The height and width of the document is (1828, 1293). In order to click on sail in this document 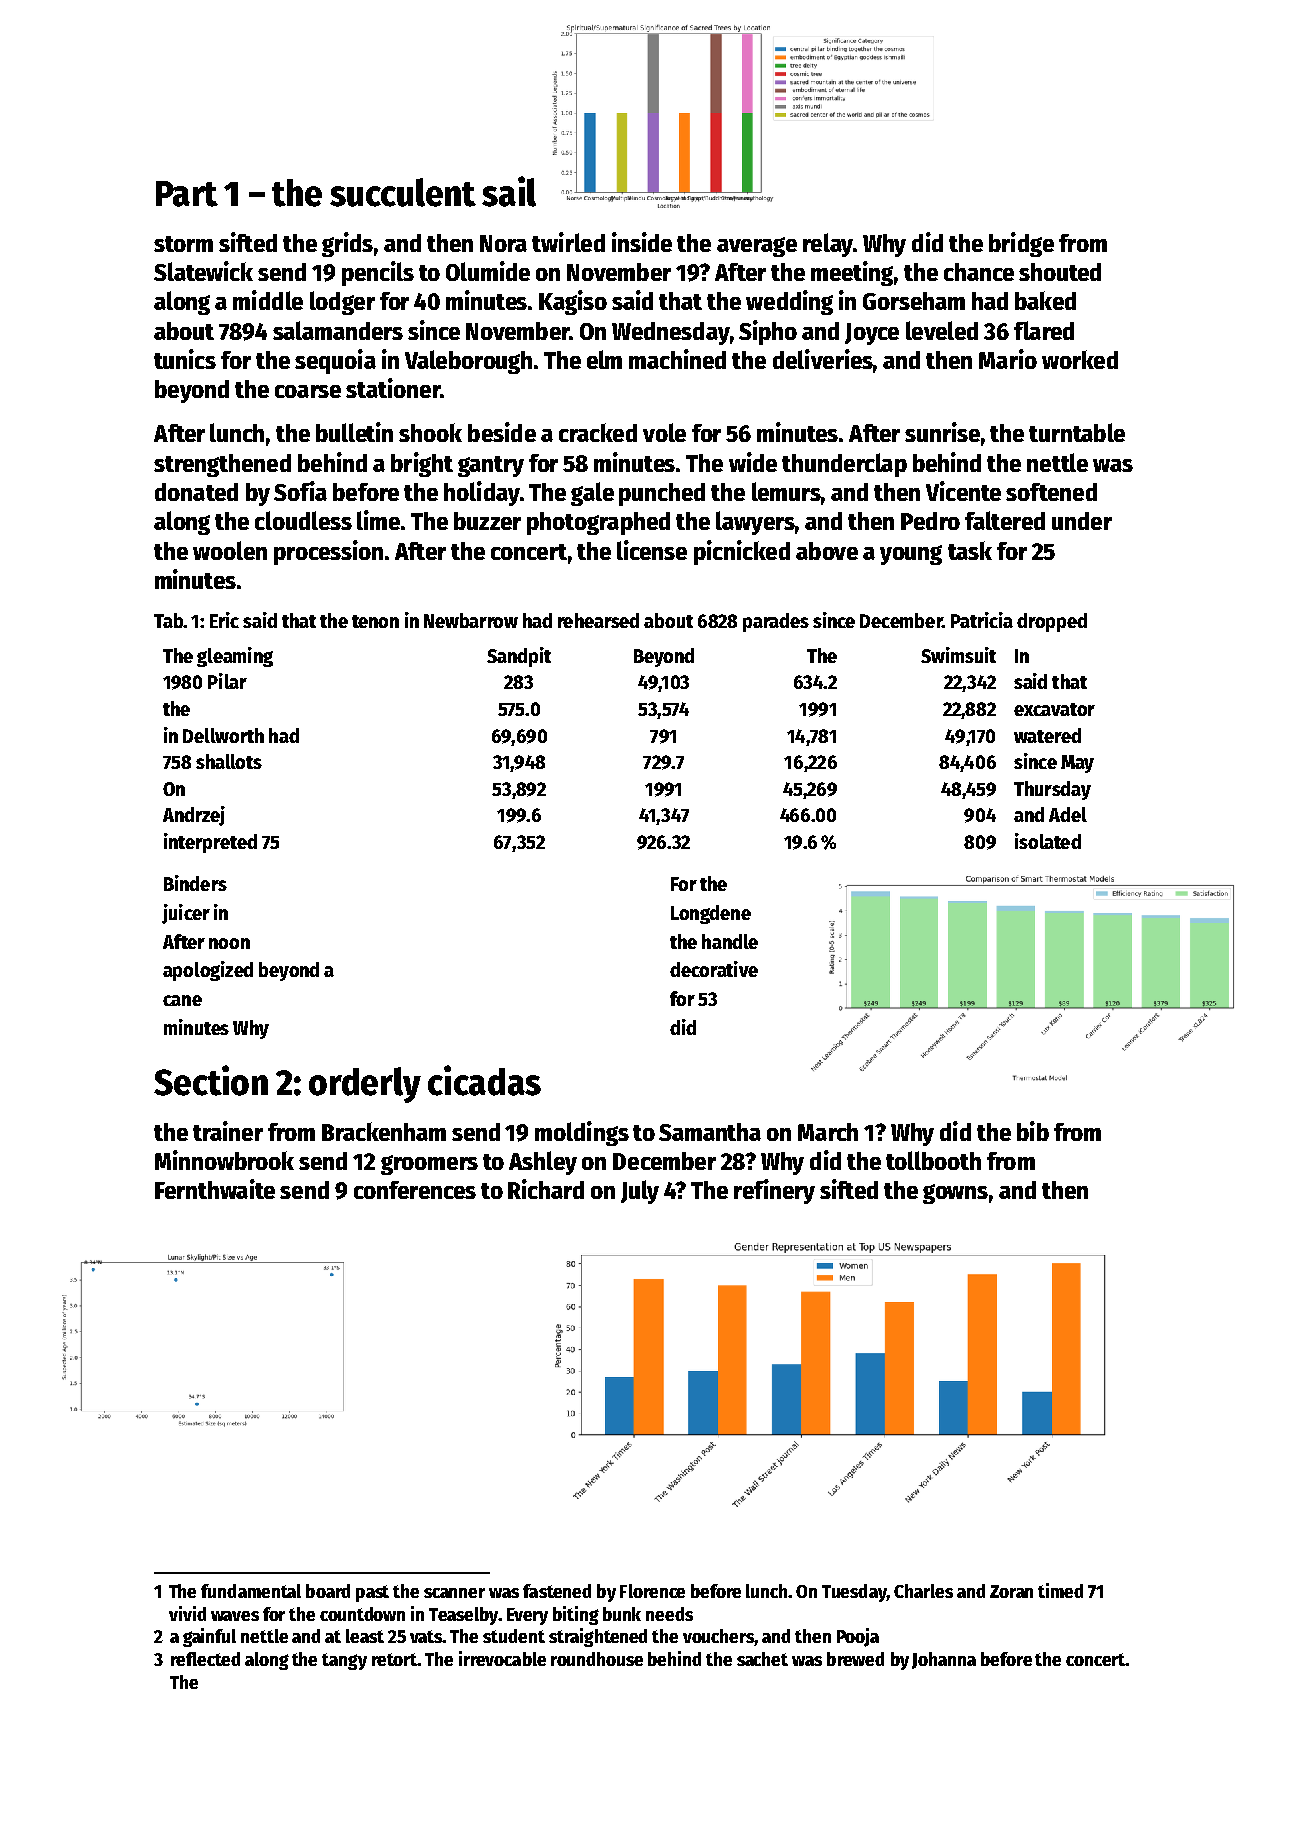, I will do `click(509, 191)`.
